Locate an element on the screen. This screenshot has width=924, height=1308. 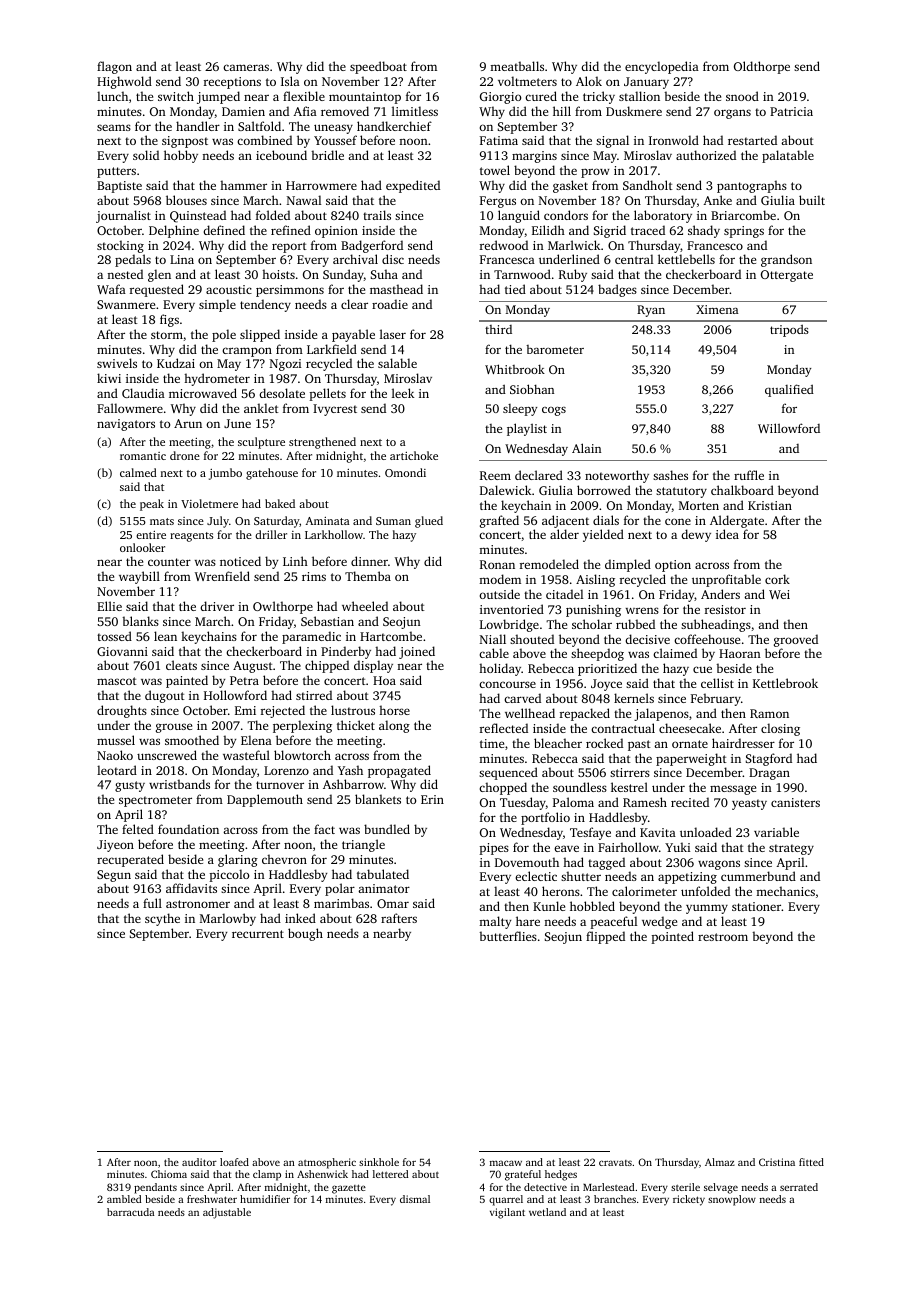
Oldthorpe is located at coordinates (762, 67).
